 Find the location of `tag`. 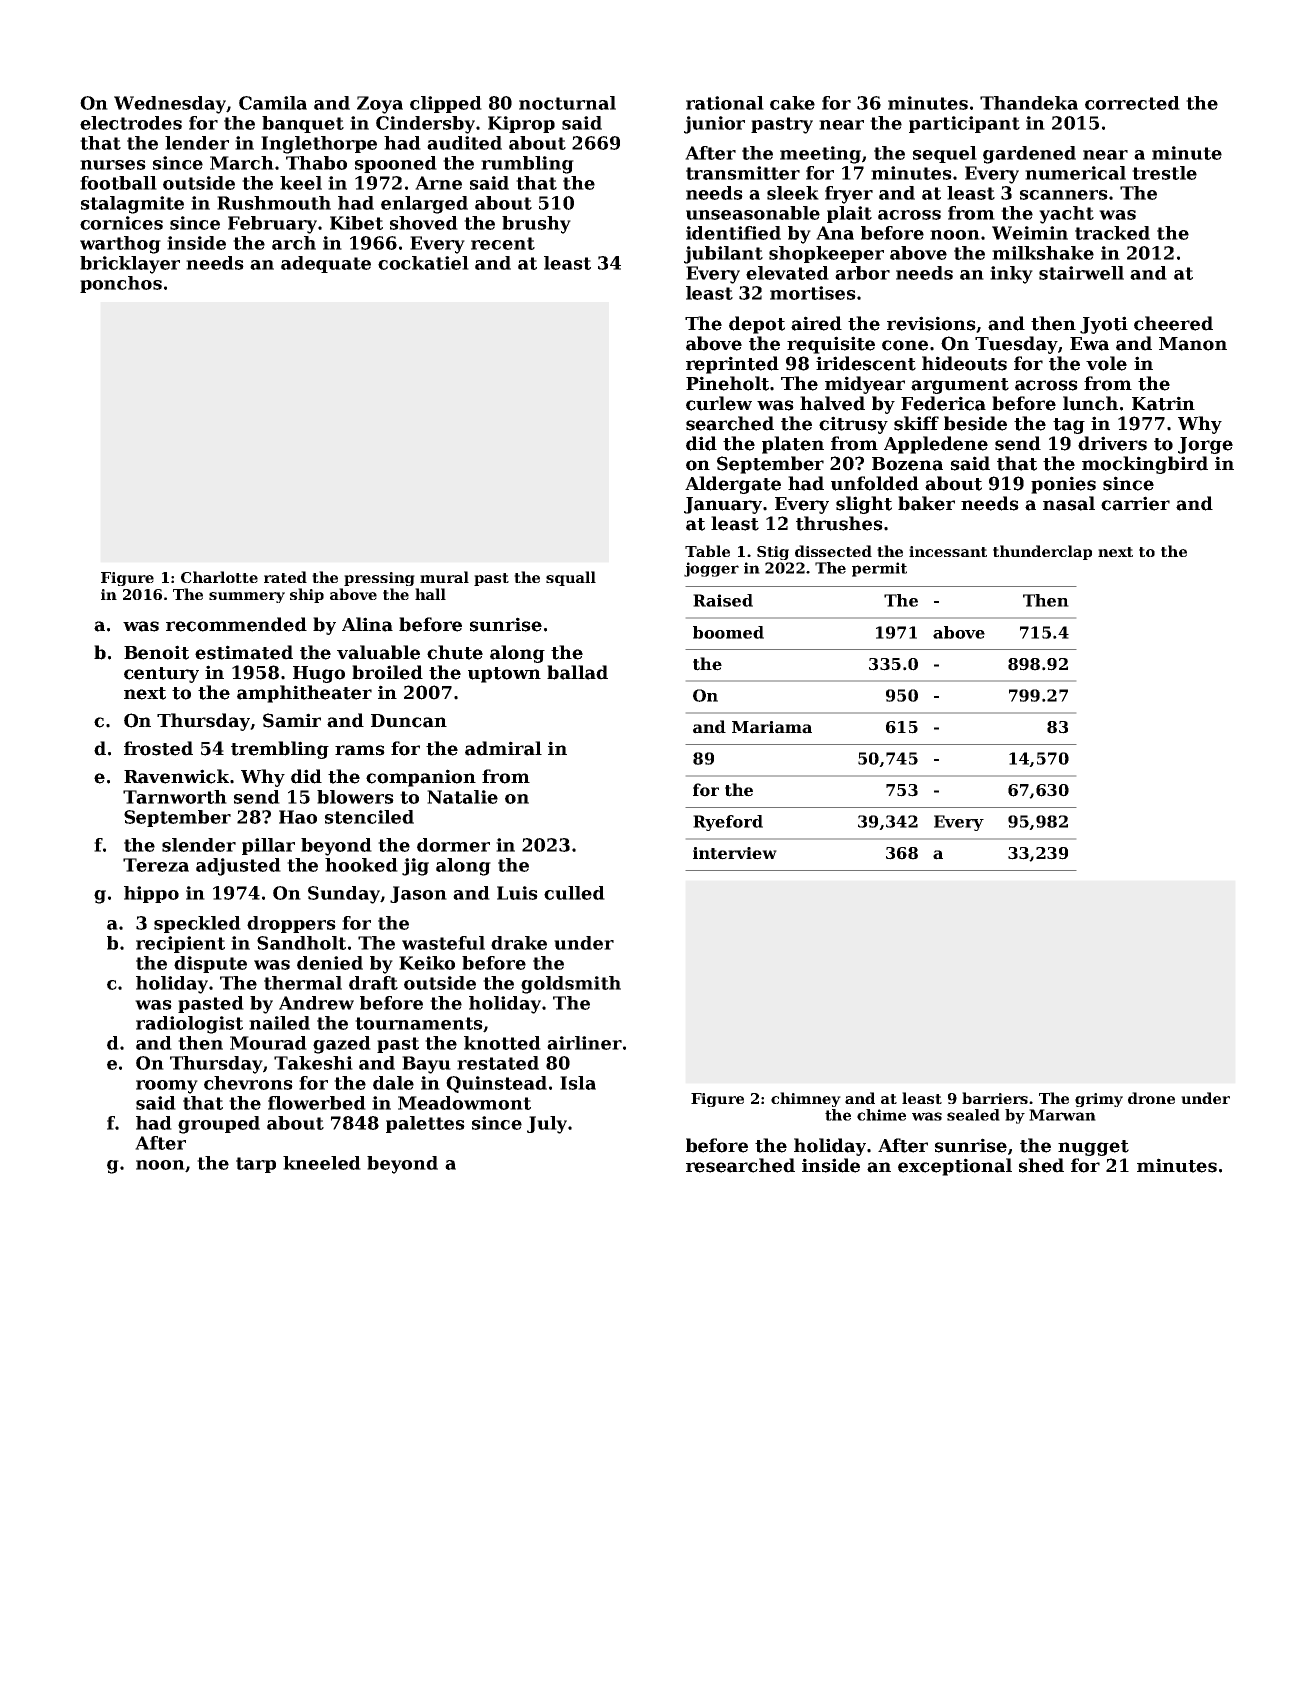

tag is located at coordinates (1069, 426).
